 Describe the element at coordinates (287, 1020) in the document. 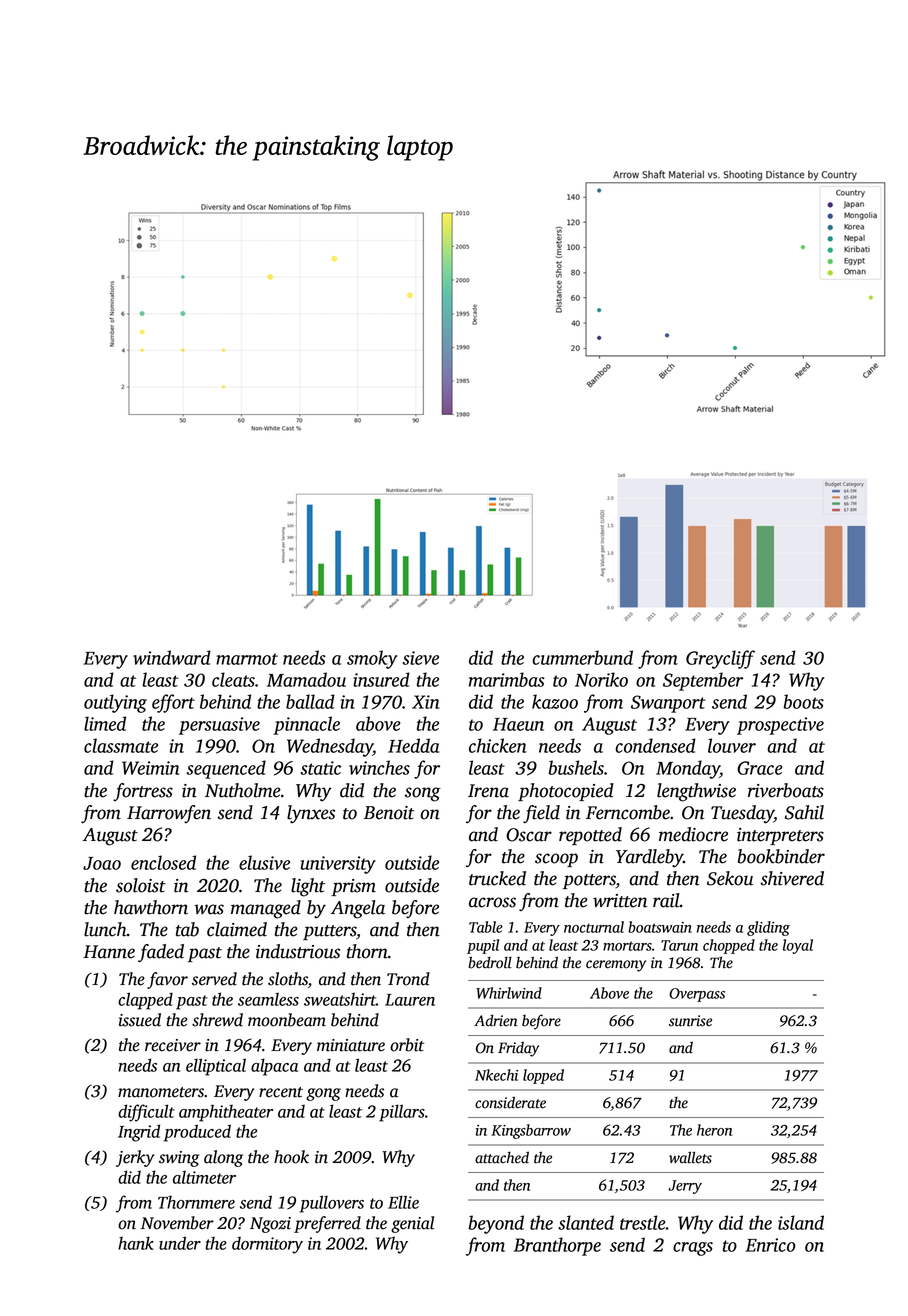

I see `moonbeam` at that location.
